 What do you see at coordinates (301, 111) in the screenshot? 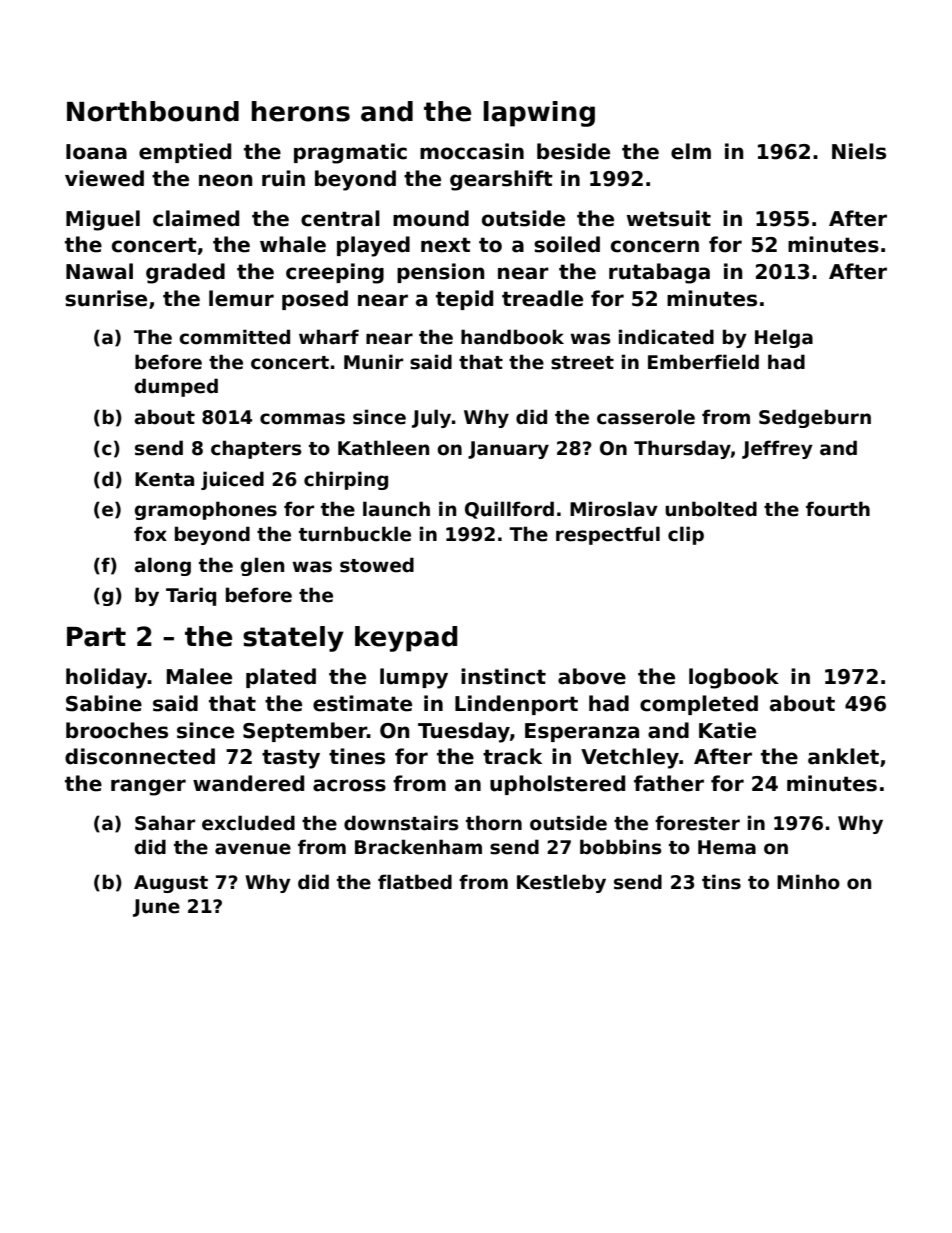
I see `herons` at bounding box center [301, 111].
